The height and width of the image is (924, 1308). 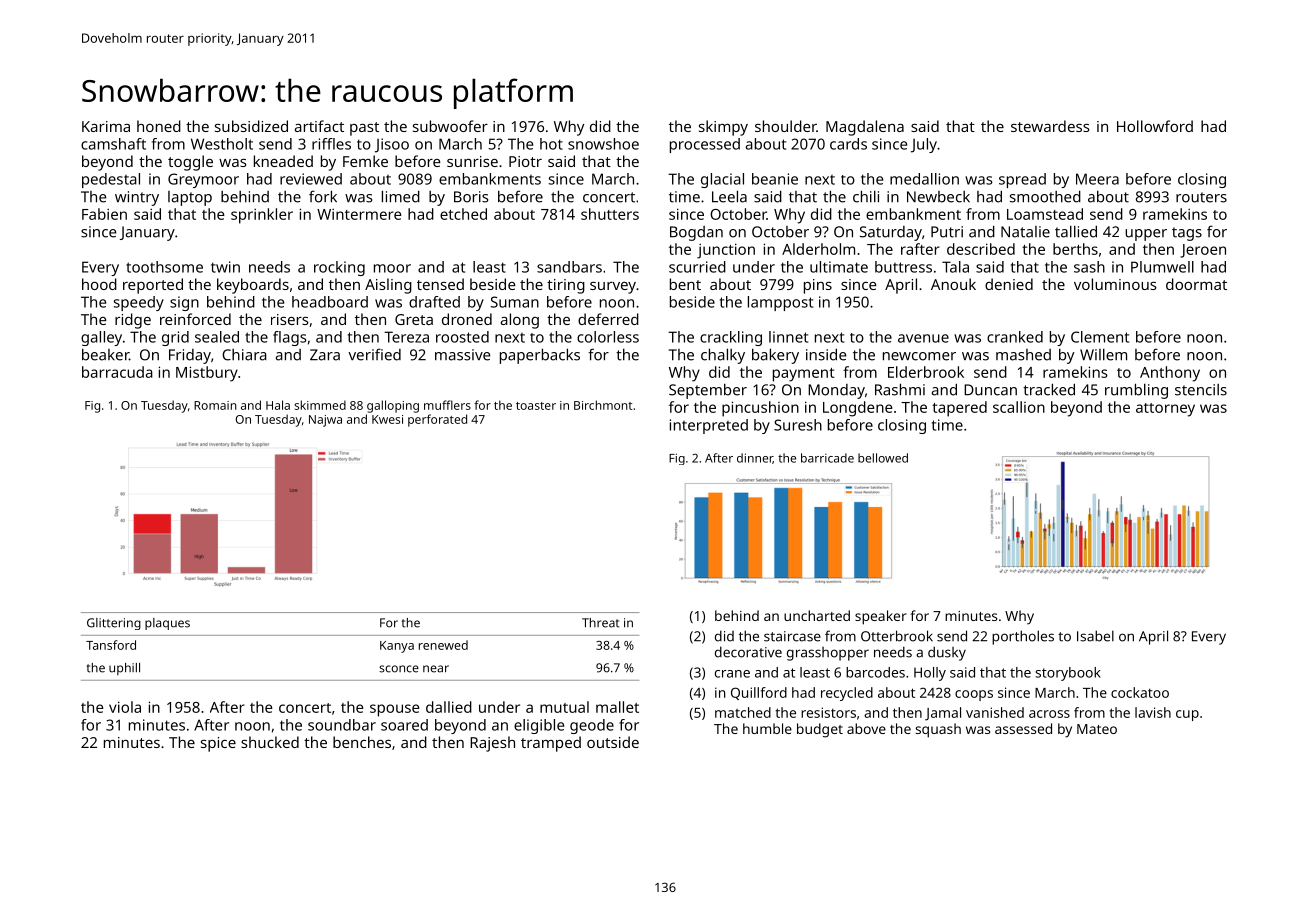 I want to click on Jeroen, so click(x=1203, y=251).
